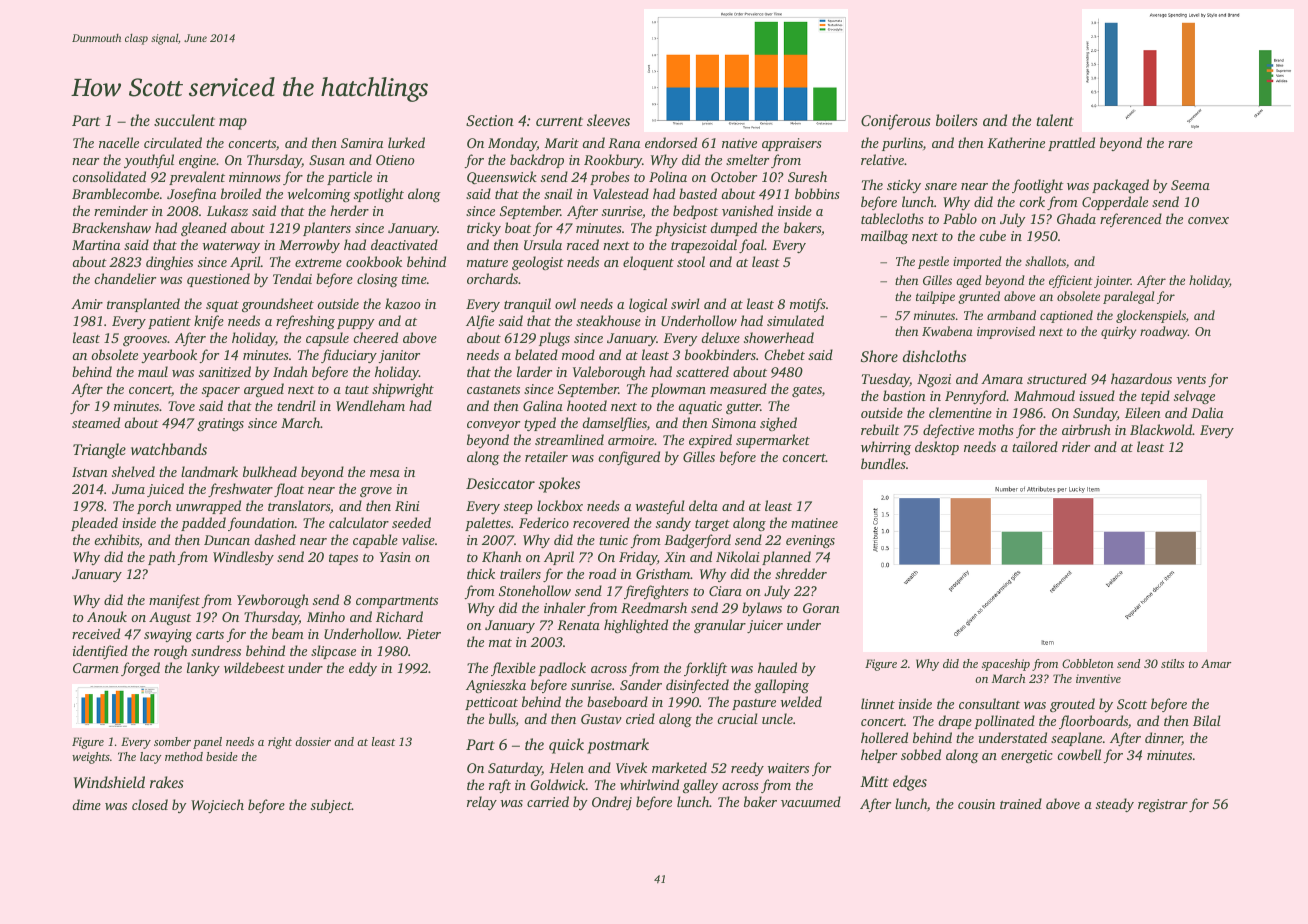 This image has width=1308, height=924. What do you see at coordinates (720, 337) in the image?
I see `deluxe` at bounding box center [720, 337].
